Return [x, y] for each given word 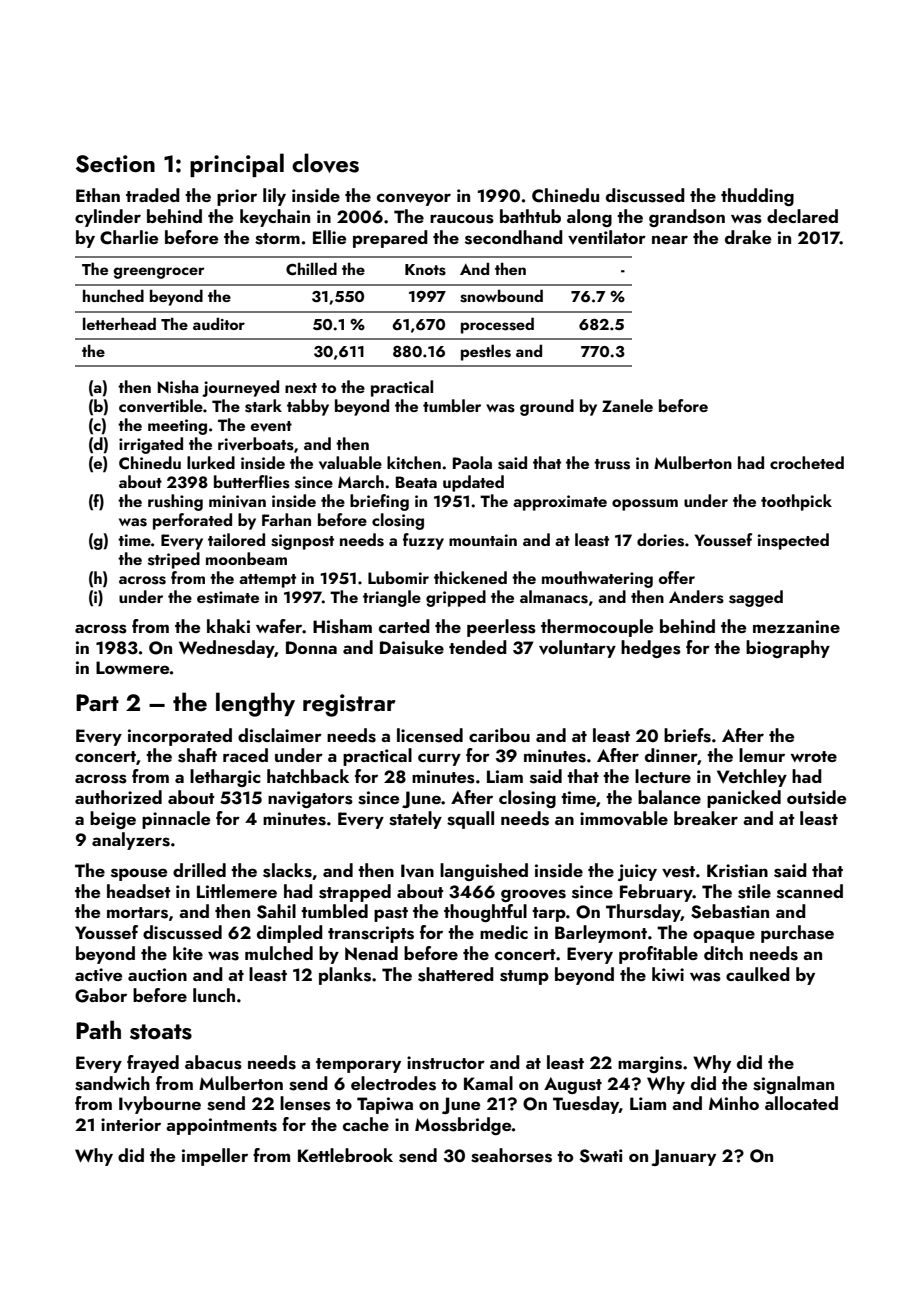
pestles [486, 352]
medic [504, 932]
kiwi [668, 974]
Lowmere [133, 667]
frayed [153, 1064]
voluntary [577, 649]
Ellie [329, 237]
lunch [214, 995]
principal [237, 165]
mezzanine [796, 626]
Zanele [627, 405]
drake [748, 237]
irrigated [151, 445]
